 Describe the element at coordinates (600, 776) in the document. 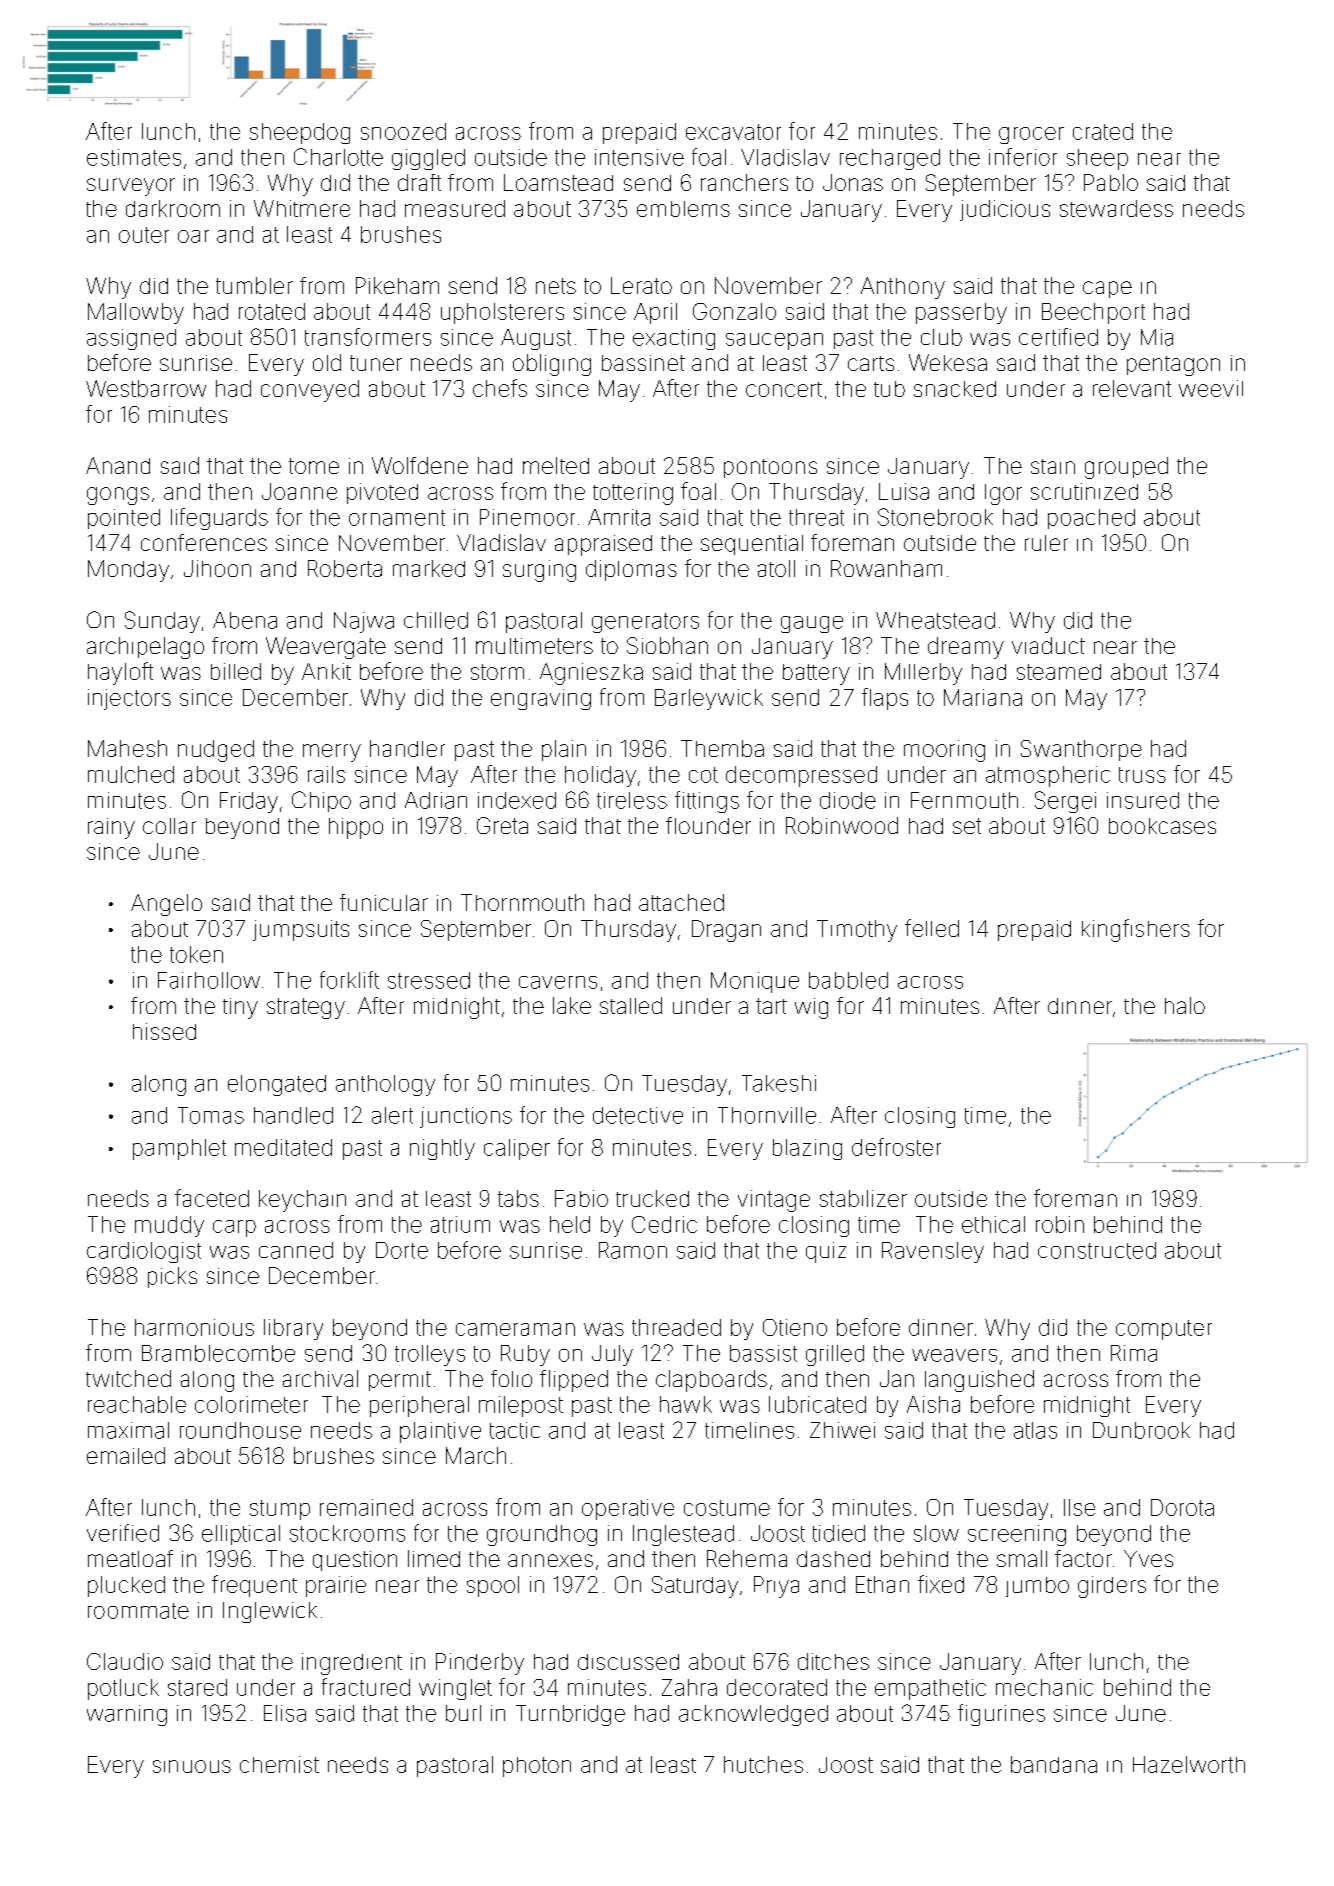

I see `holiday` at that location.
